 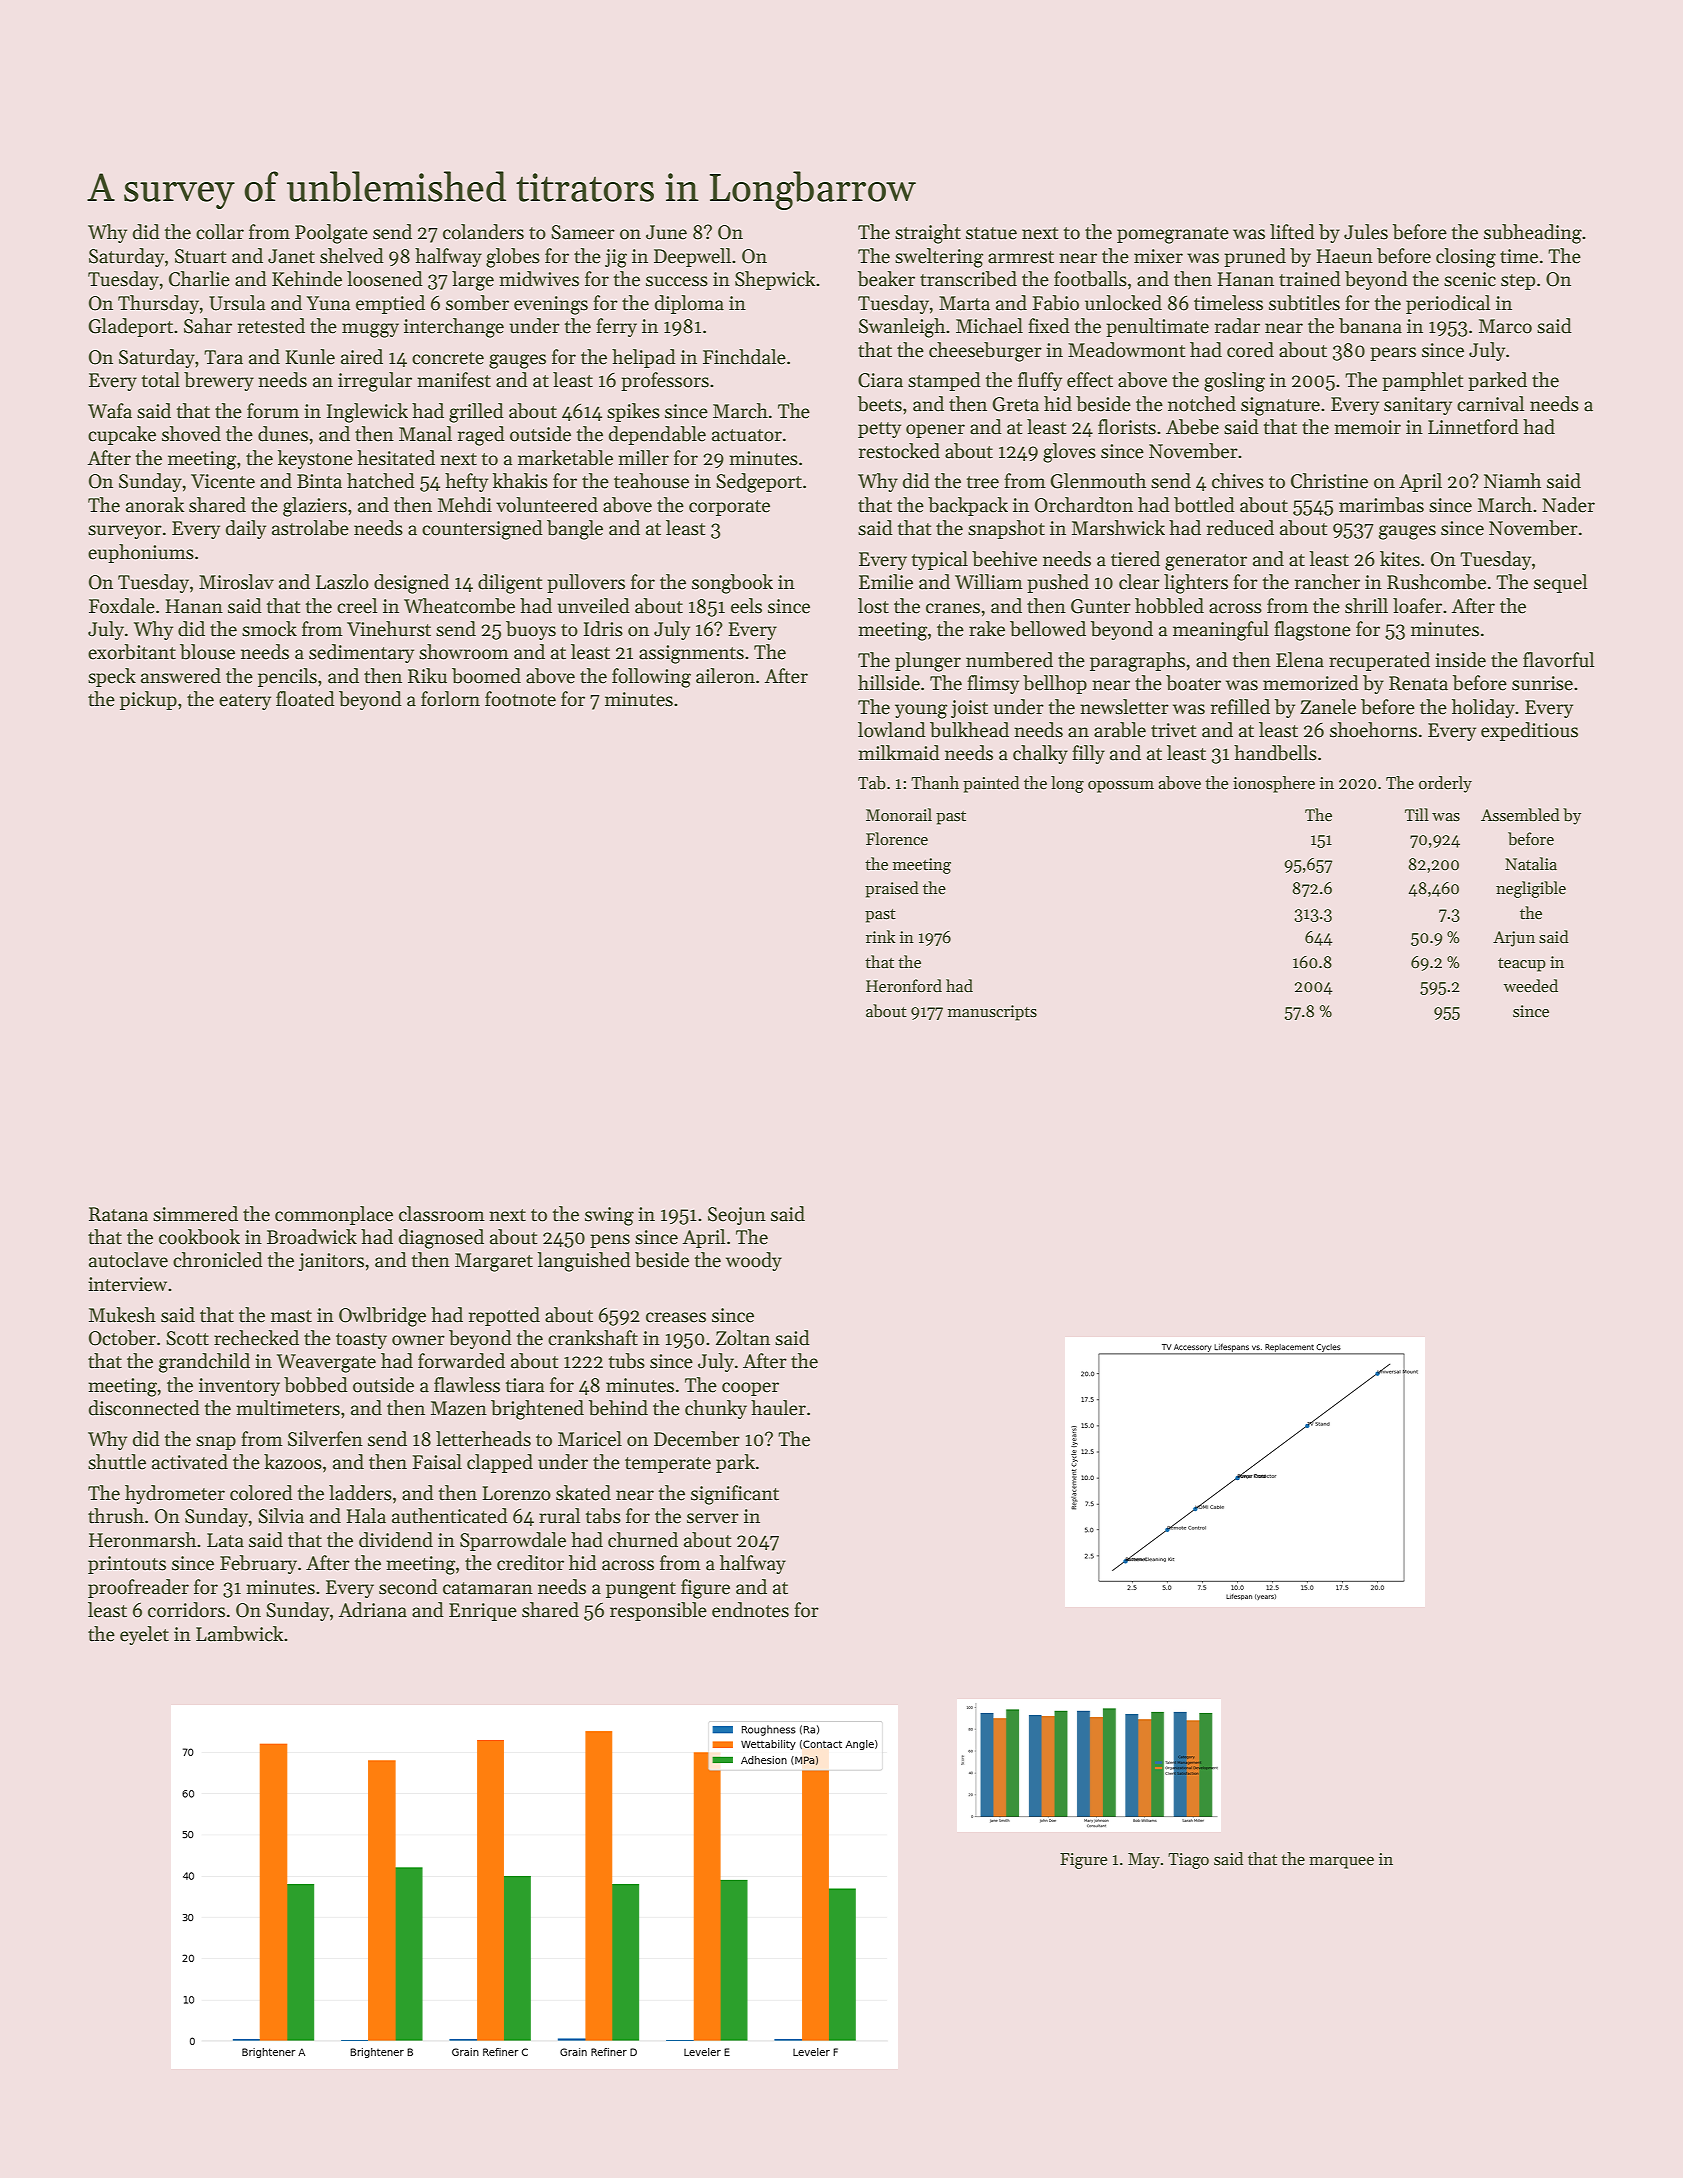 What do you see at coordinates (1121, 787) in the screenshot?
I see `opossum` at bounding box center [1121, 787].
